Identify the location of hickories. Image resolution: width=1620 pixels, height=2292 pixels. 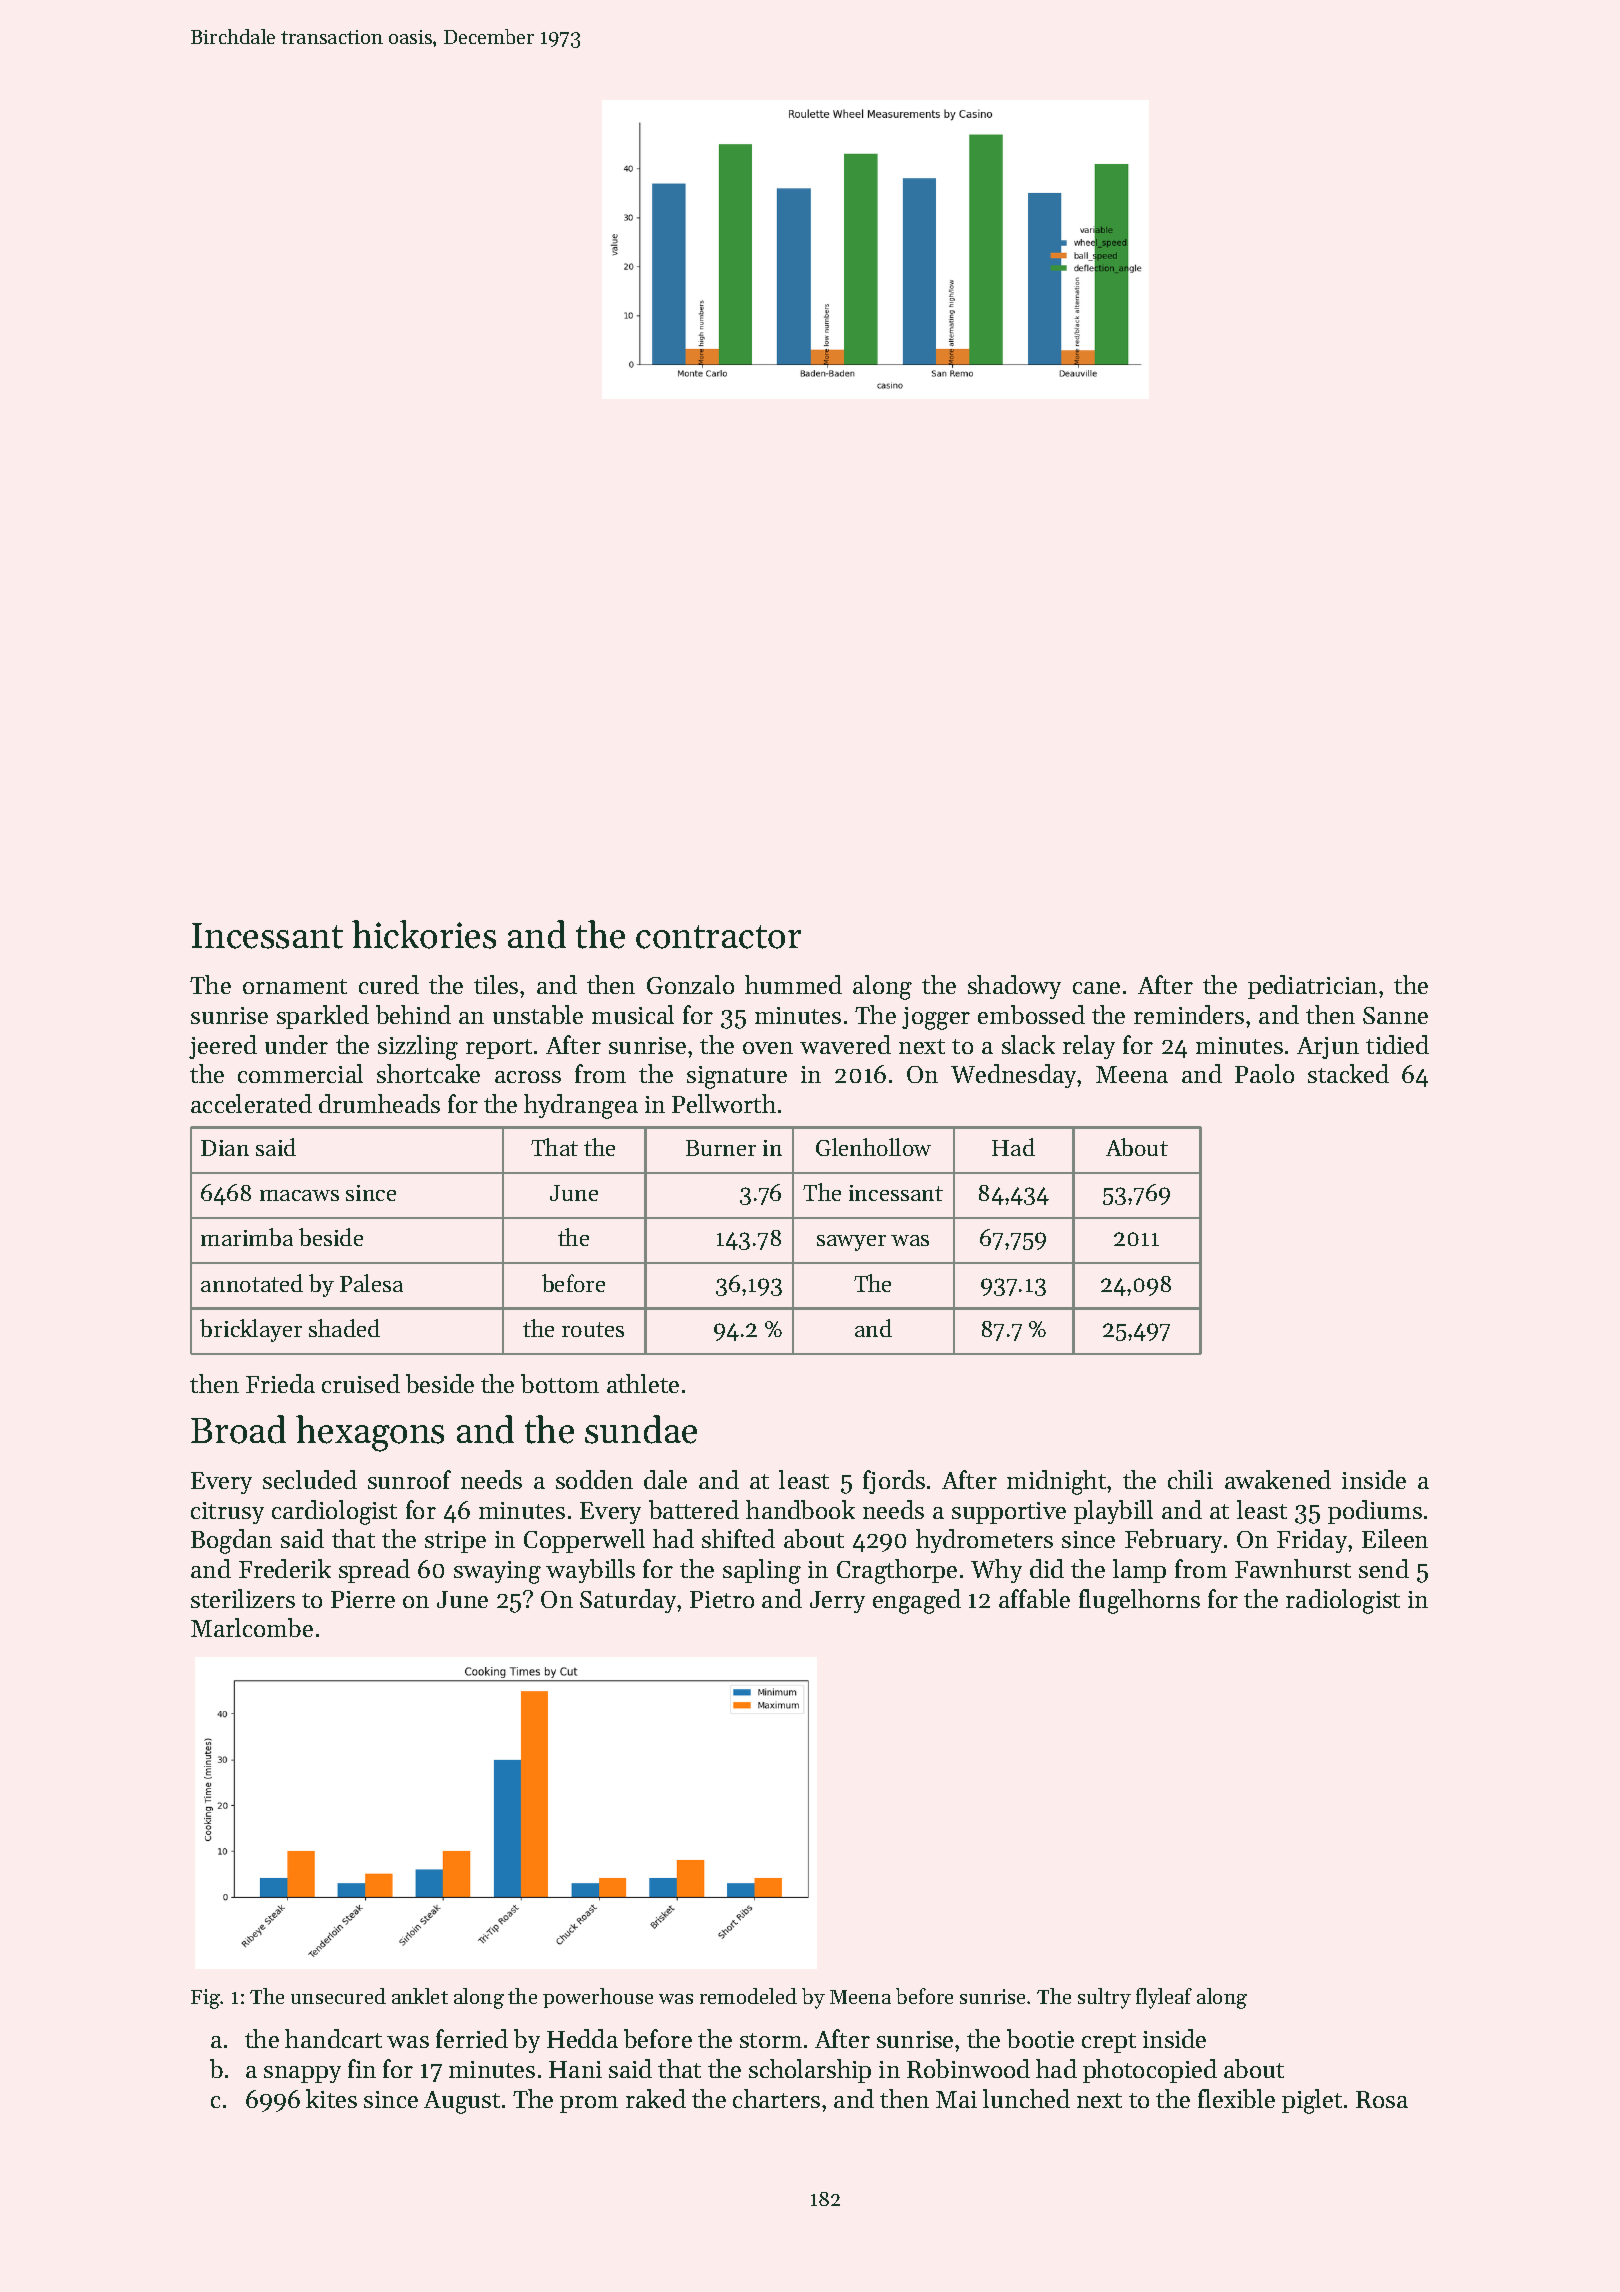
(424, 934).
